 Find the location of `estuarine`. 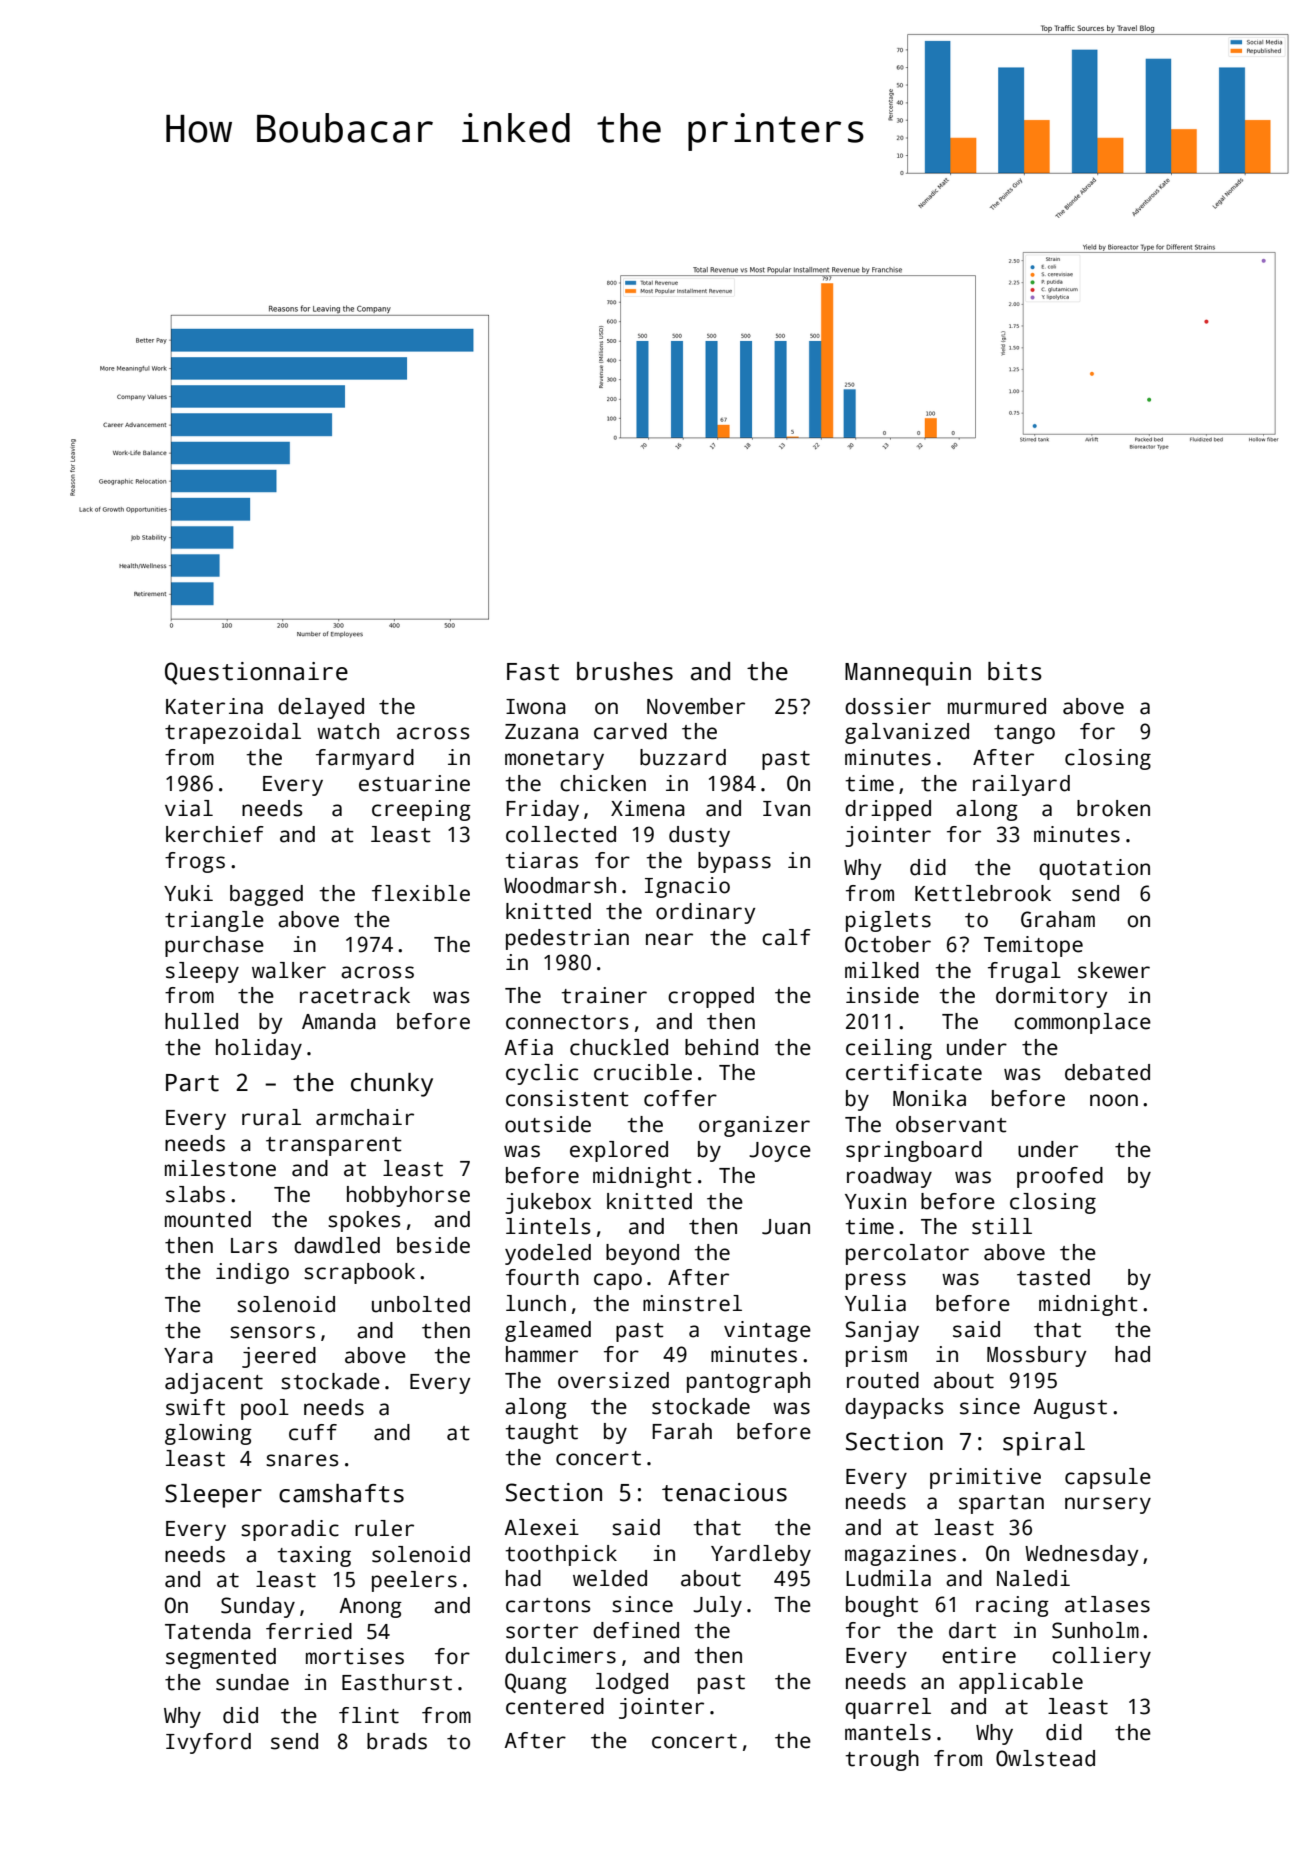

estuarine is located at coordinates (414, 783).
